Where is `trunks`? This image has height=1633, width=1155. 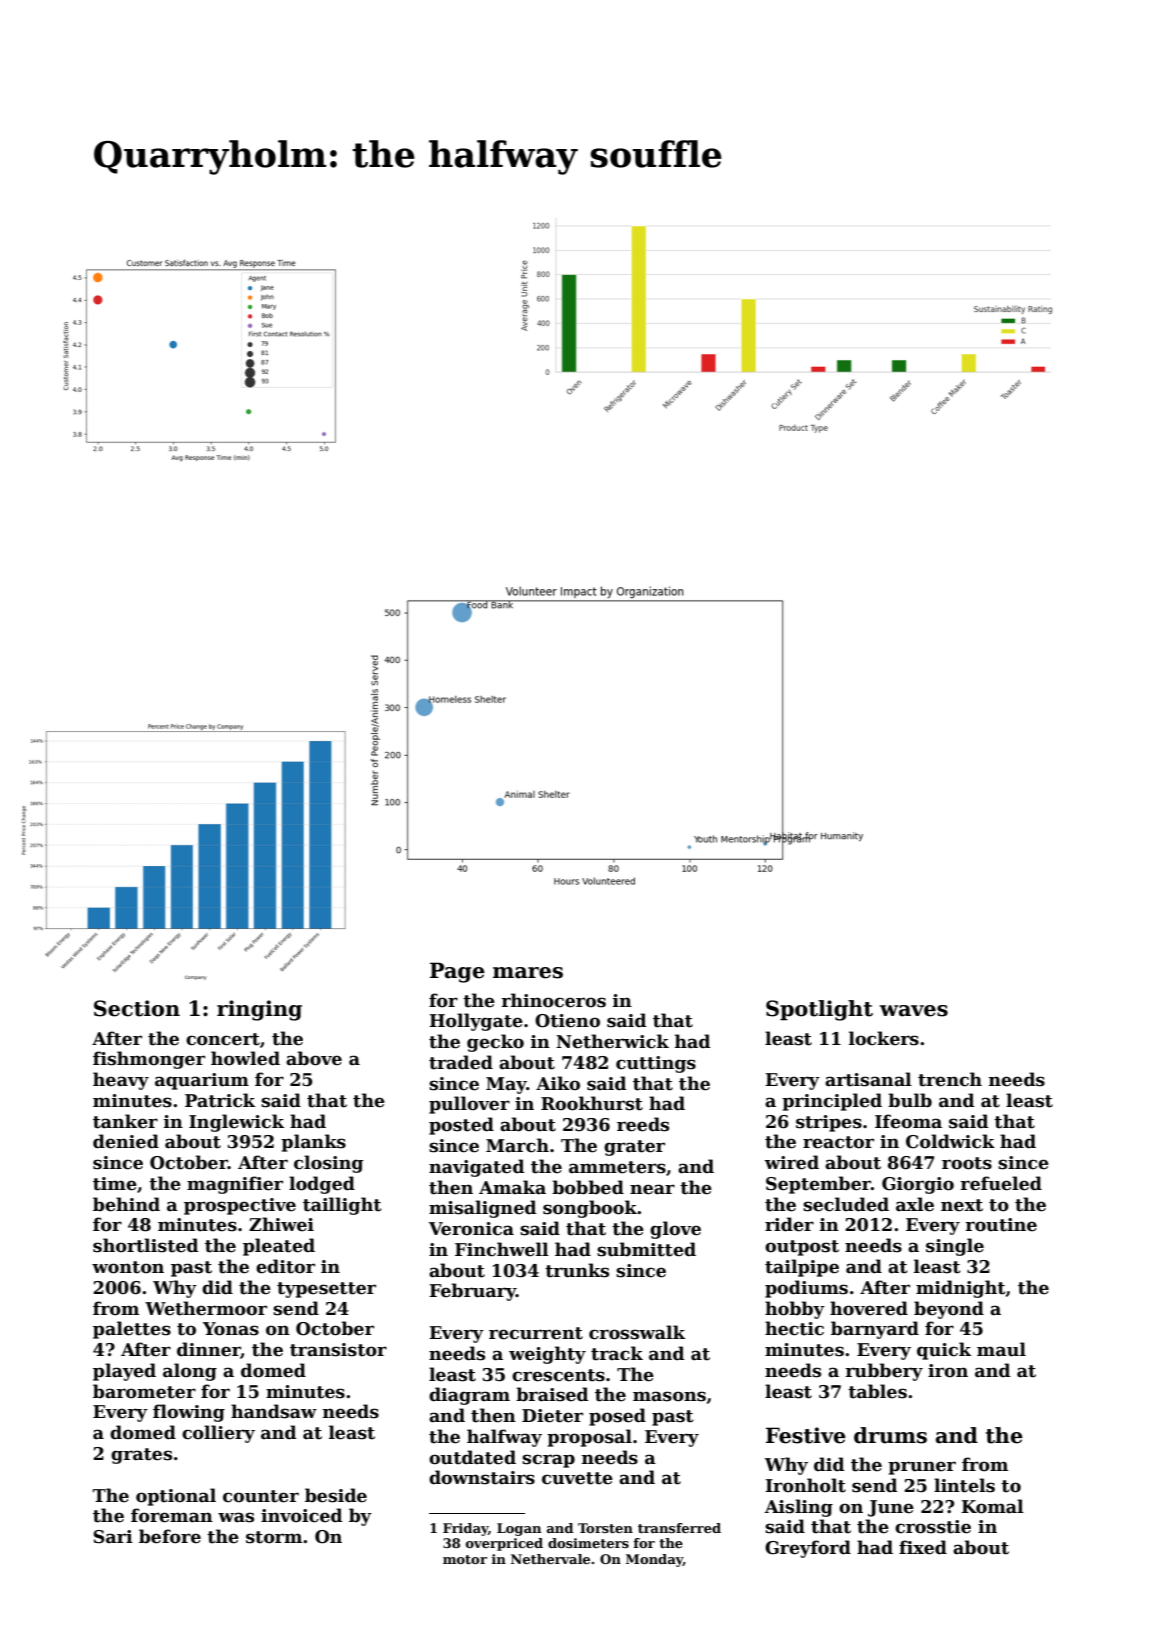
trunks is located at coordinates (577, 1270).
